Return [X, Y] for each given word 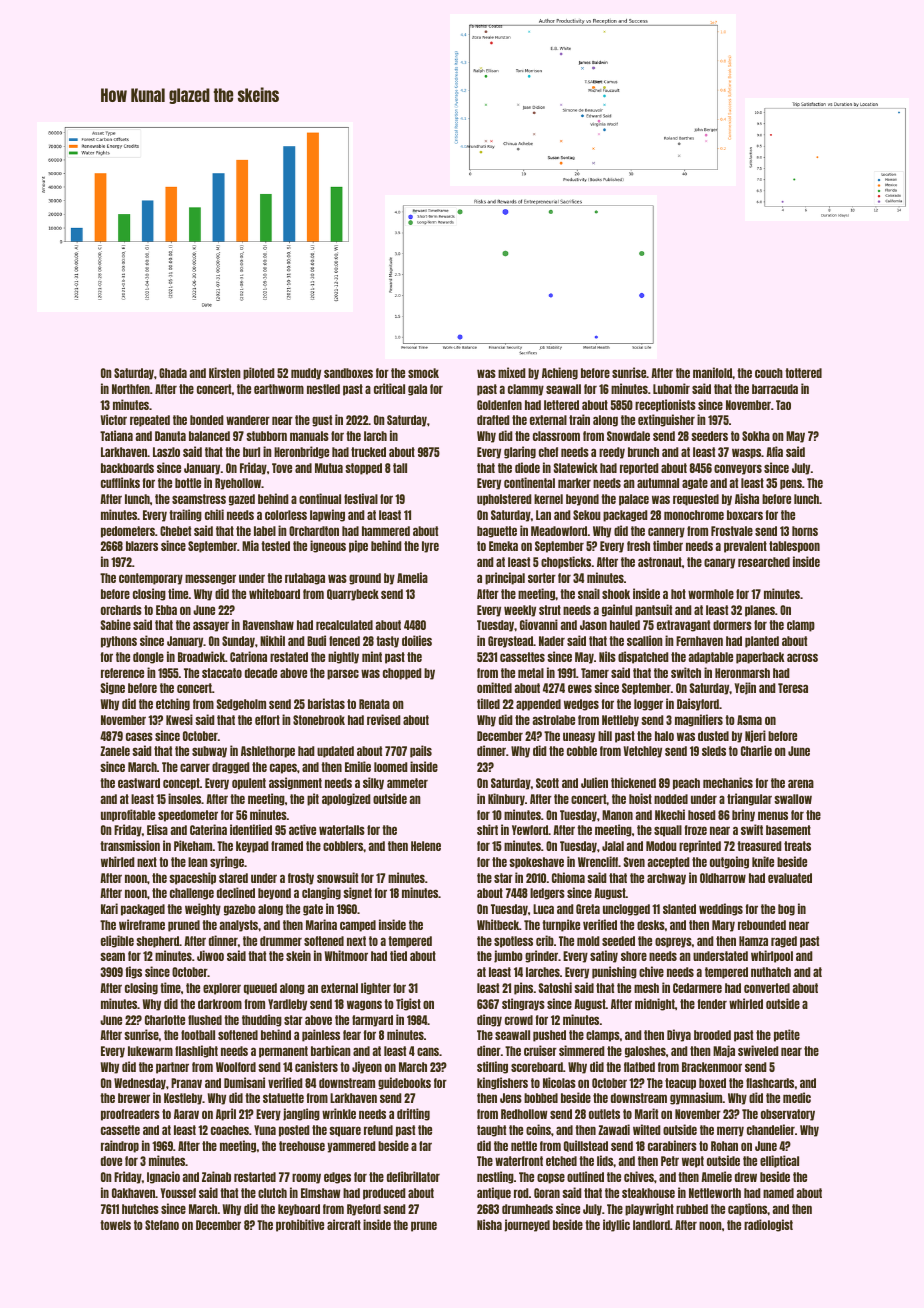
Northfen [131, 389]
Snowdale [628, 436]
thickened [633, 782]
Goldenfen [499, 405]
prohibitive [300, 1225]
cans [428, 1051]
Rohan [724, 1146]
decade [261, 673]
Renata [374, 704]
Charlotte [165, 1020]
